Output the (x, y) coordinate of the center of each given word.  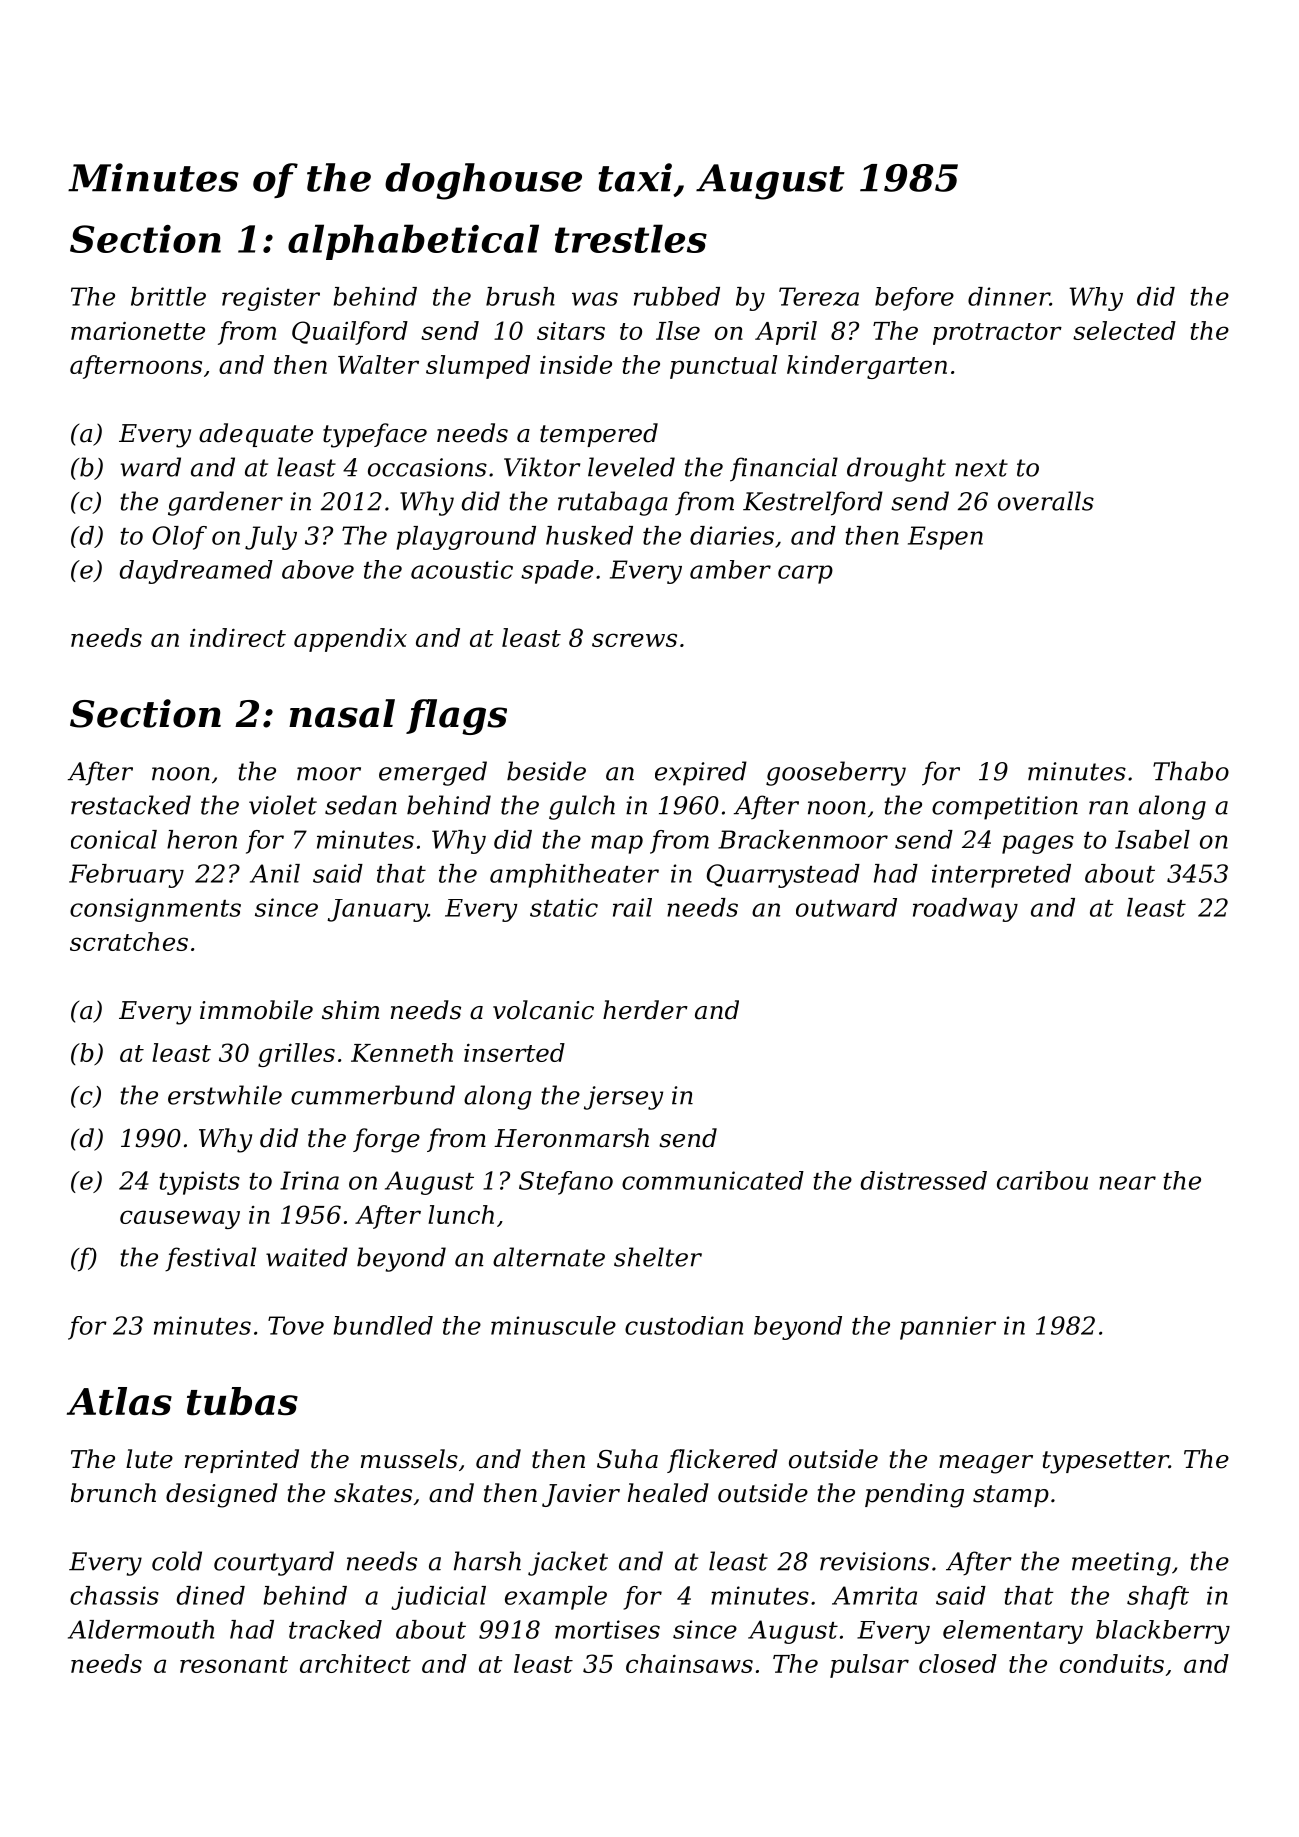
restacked (131, 805)
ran (1108, 808)
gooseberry (836, 773)
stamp (1011, 1496)
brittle (168, 296)
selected (1124, 330)
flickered (722, 1461)
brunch (113, 1493)
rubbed (677, 296)
